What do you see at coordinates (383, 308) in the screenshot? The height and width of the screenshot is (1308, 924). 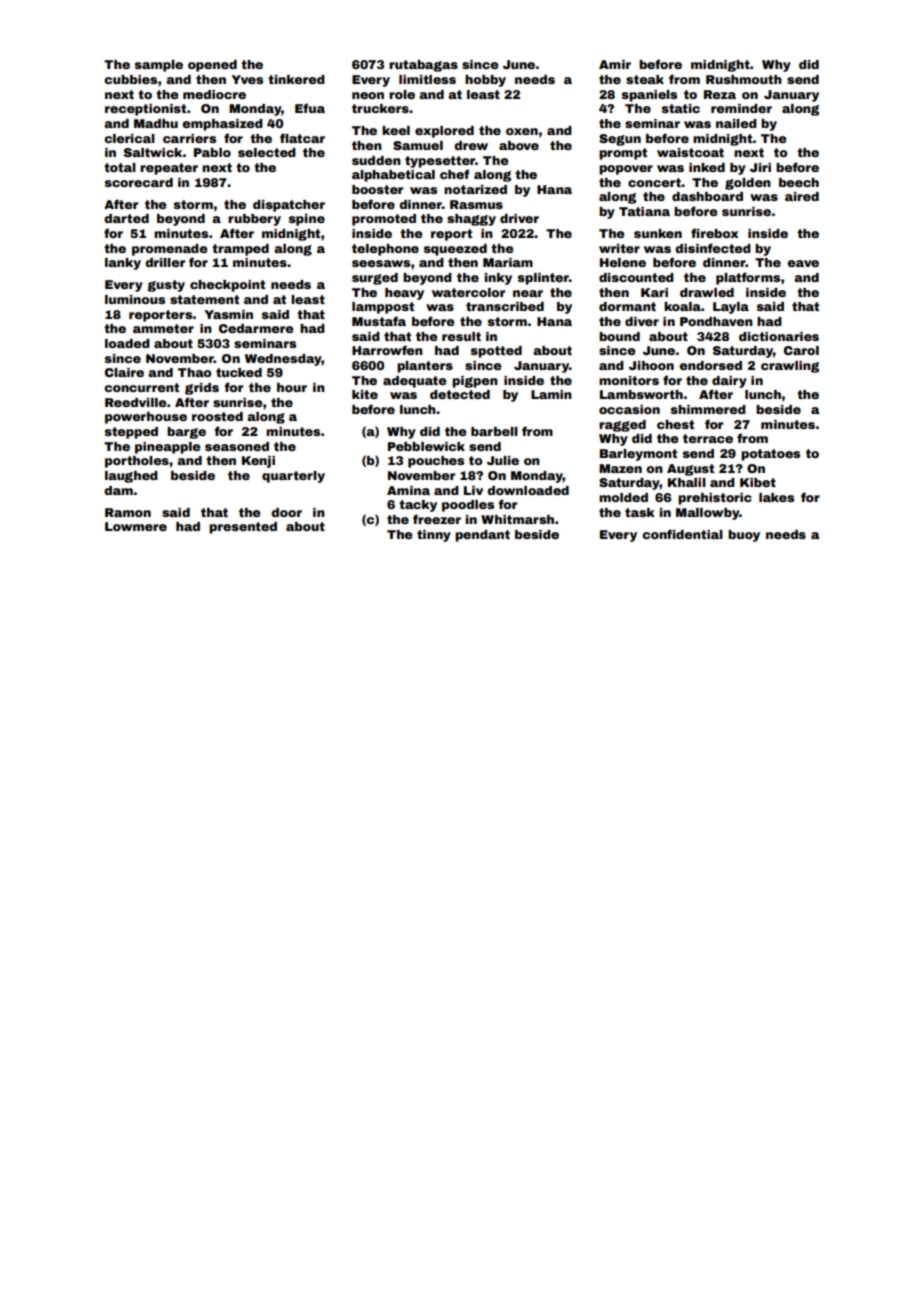 I see `lamppost` at bounding box center [383, 308].
